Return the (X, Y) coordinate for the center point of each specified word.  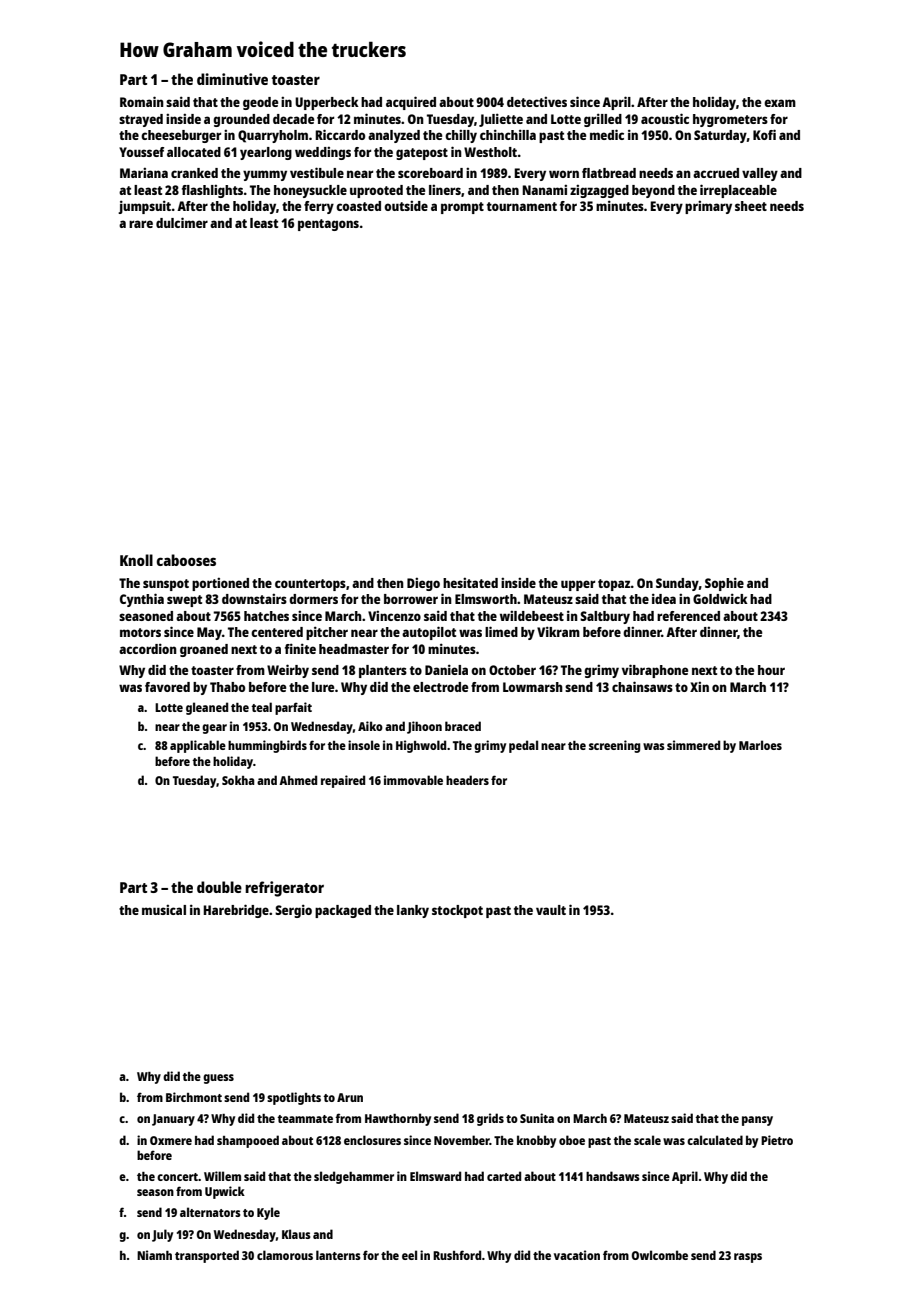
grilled (603, 120)
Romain (142, 101)
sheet (751, 206)
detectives (537, 102)
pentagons (328, 225)
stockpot (457, 911)
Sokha (238, 780)
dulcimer (182, 222)
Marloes (760, 745)
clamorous (285, 1255)
